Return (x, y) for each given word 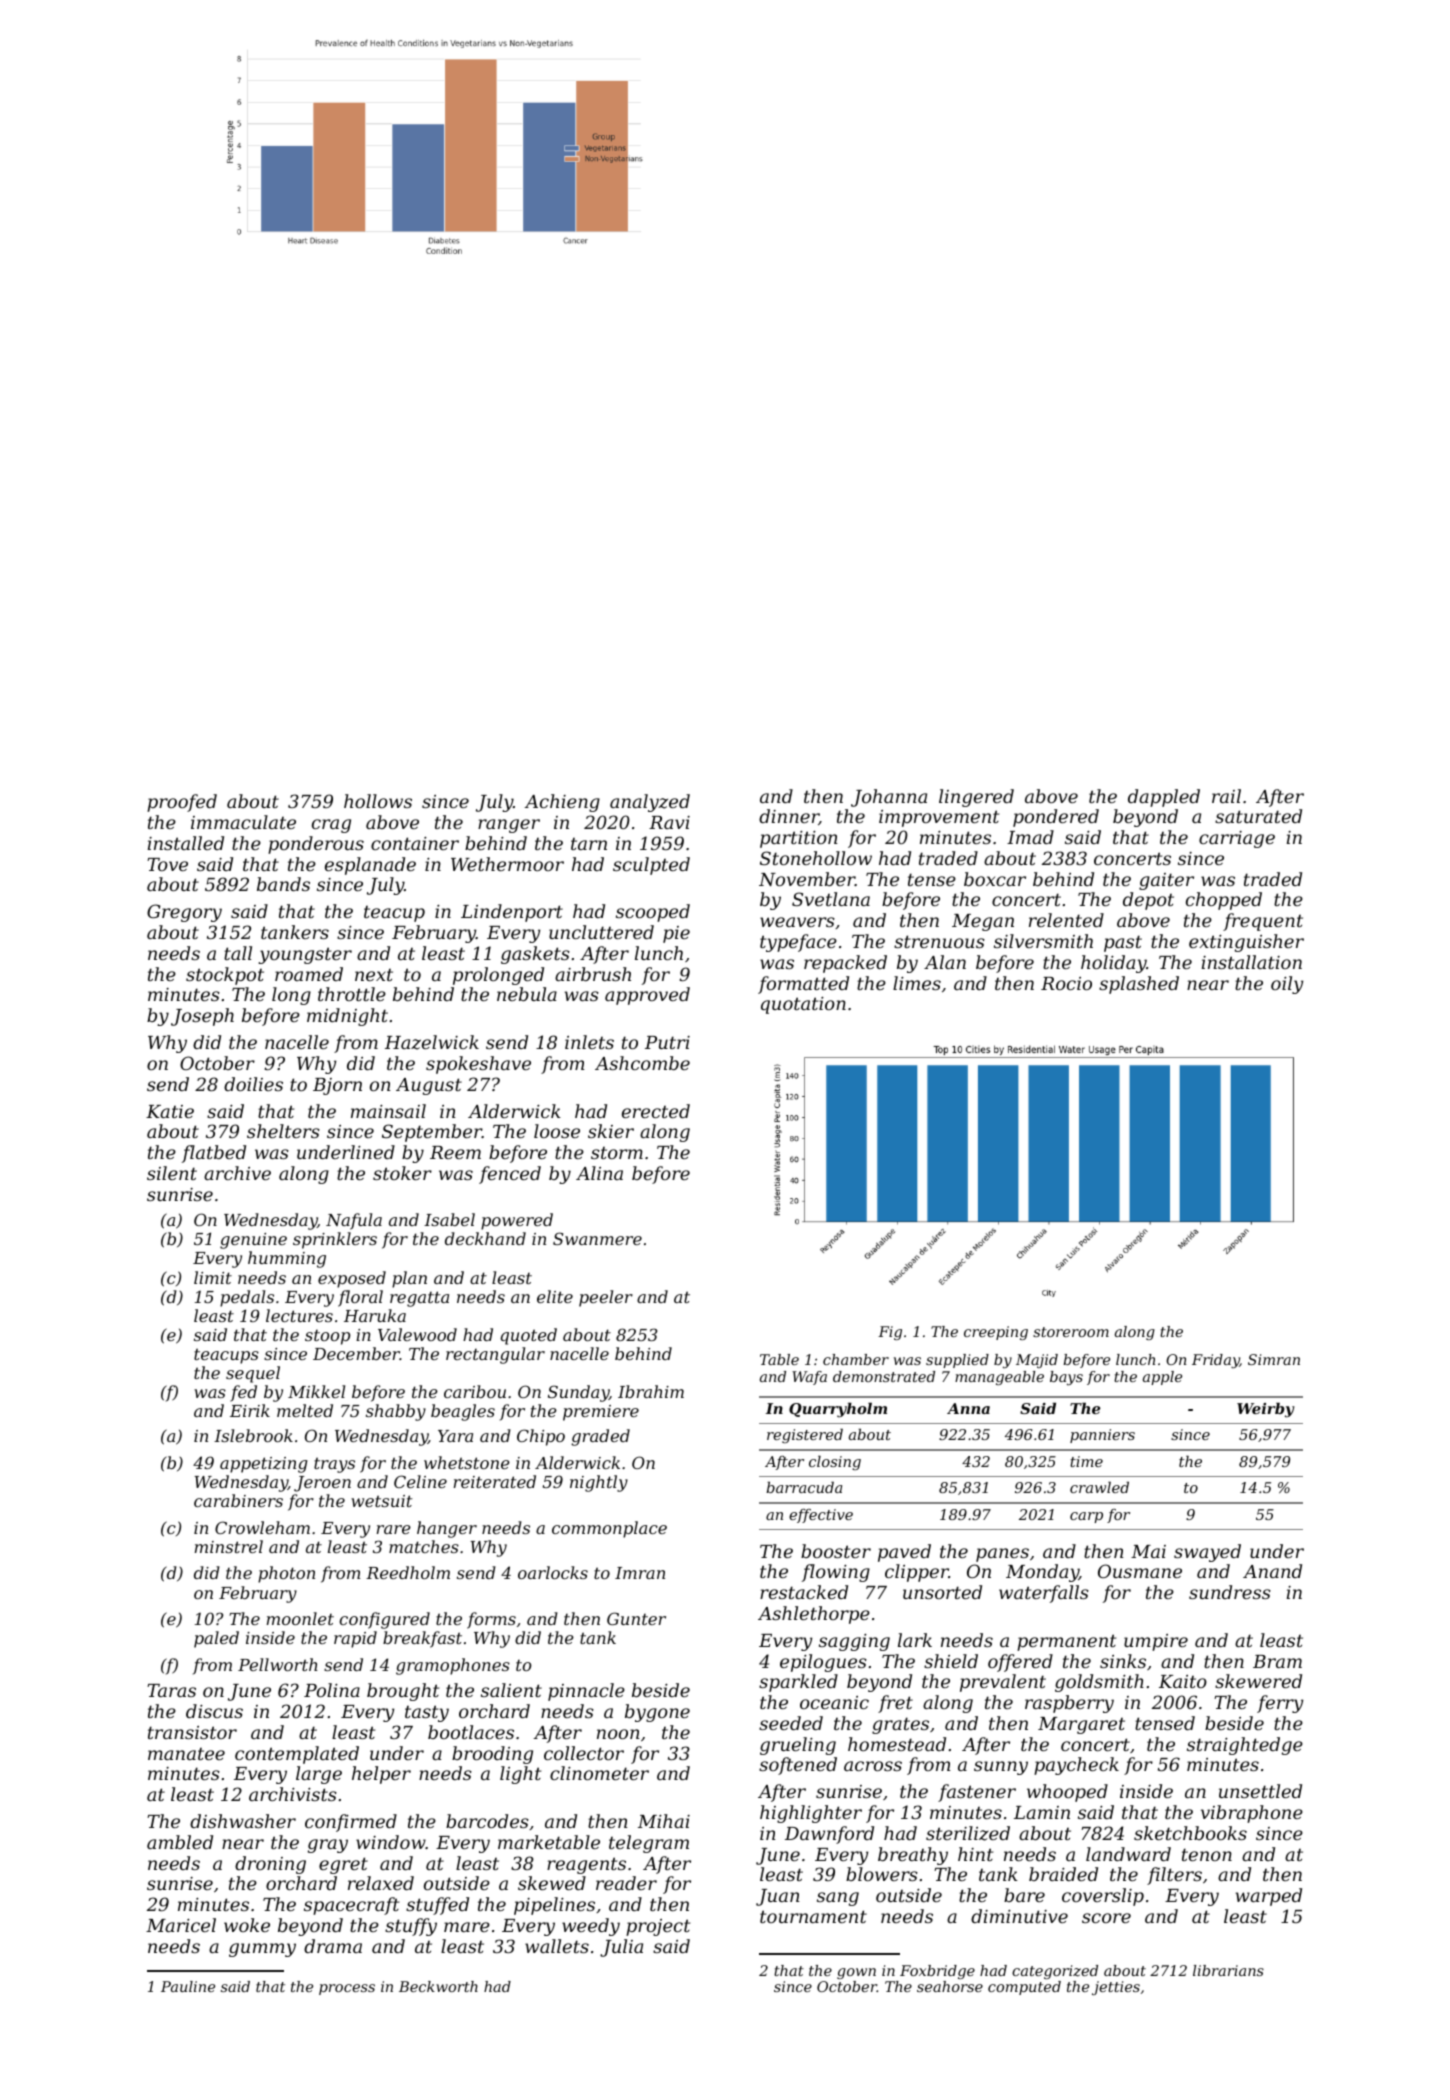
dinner (789, 817)
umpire (1156, 1642)
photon (286, 1574)
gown (856, 1973)
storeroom (1071, 1332)
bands (283, 884)
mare (467, 1927)
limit (213, 1277)
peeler (606, 1298)
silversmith (1043, 941)
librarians (1228, 1970)
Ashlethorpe (814, 1615)
